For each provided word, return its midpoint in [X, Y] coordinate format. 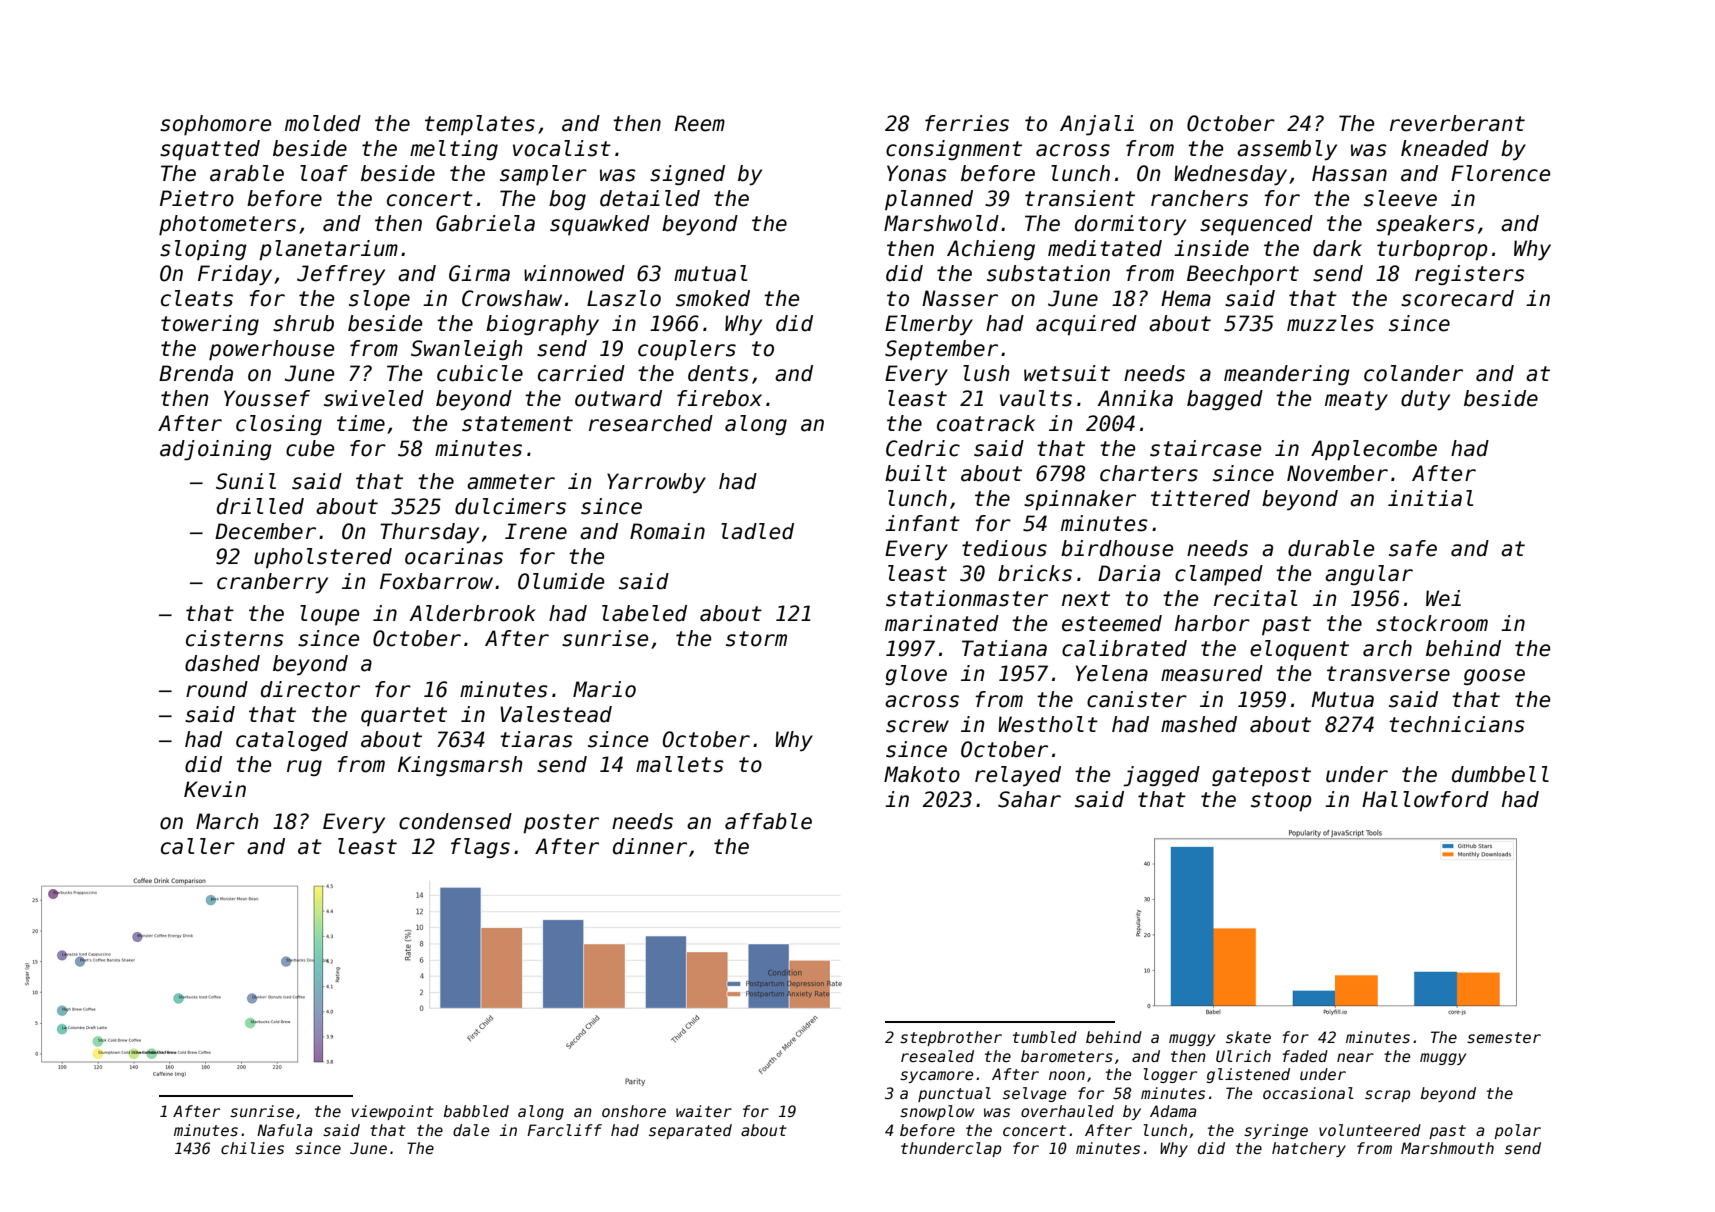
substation [1048, 273]
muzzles [1330, 323]
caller [198, 846]
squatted [210, 150]
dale [471, 1130]
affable [768, 821]
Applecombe [1374, 450]
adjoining [216, 450]
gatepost [1261, 776]
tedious [1004, 548]
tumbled [1045, 1037]
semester [1504, 1037]
